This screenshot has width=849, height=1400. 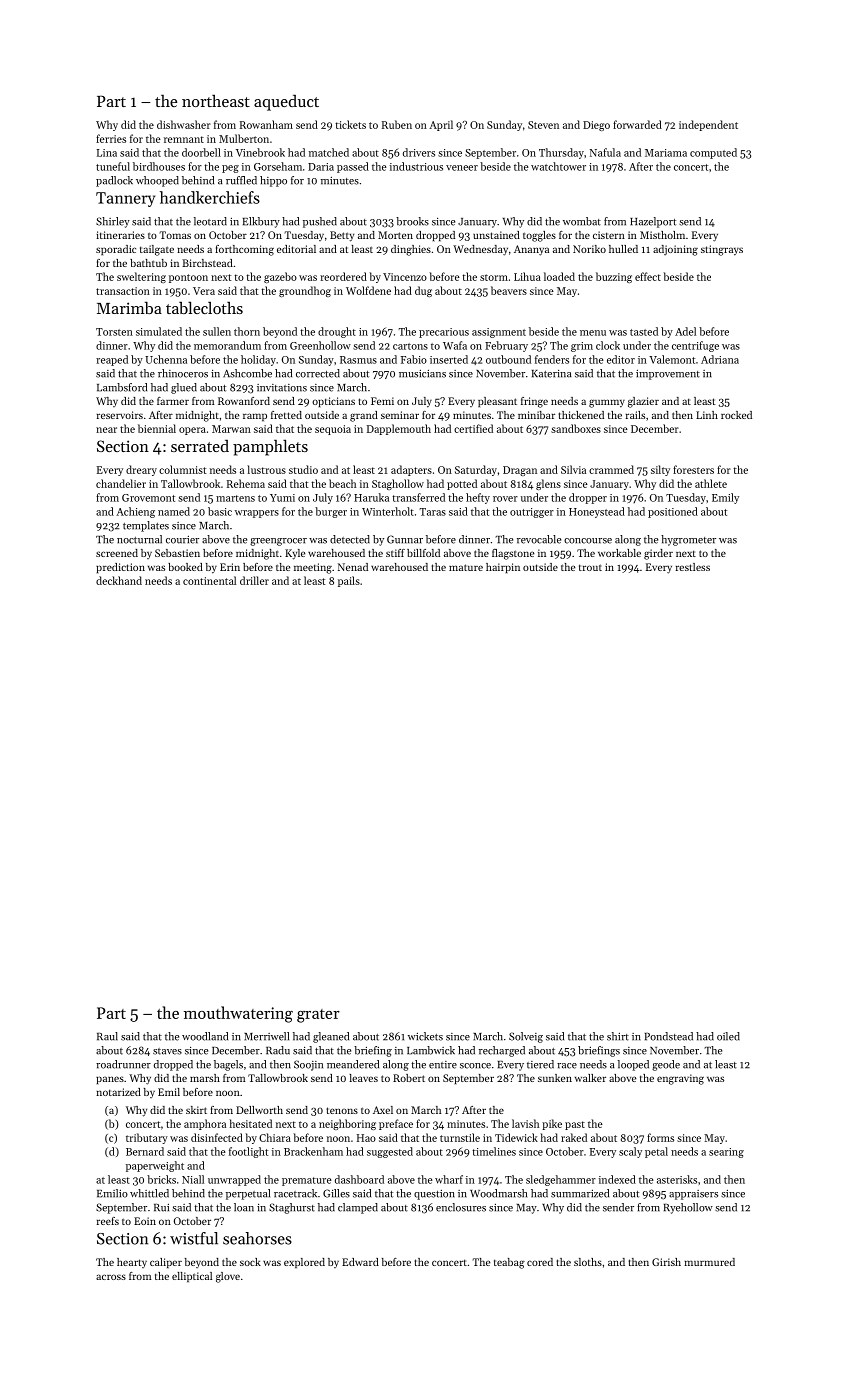 What do you see at coordinates (244, 138) in the screenshot?
I see `Mulberton` at bounding box center [244, 138].
